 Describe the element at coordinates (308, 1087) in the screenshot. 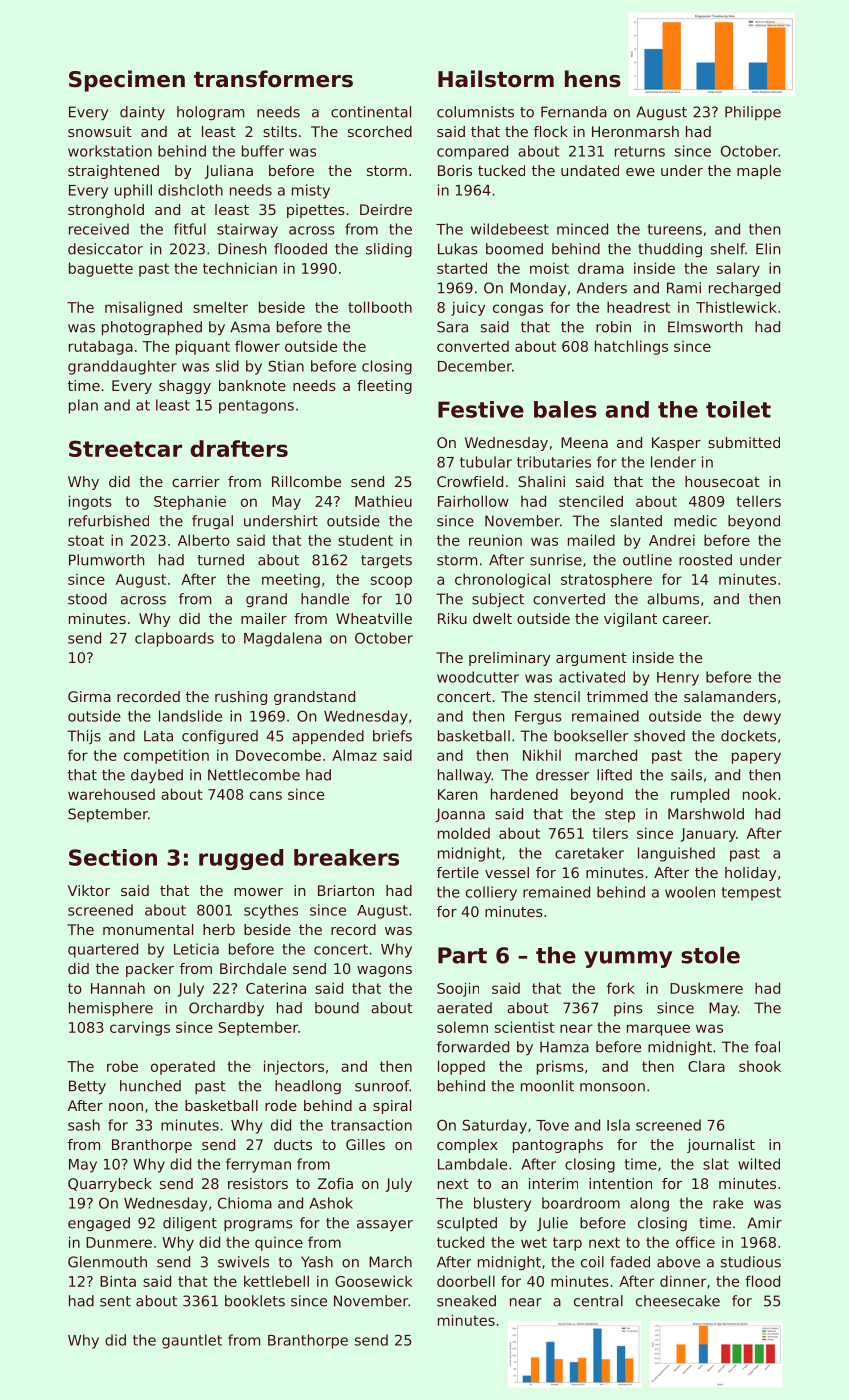

I see `headlong` at that location.
